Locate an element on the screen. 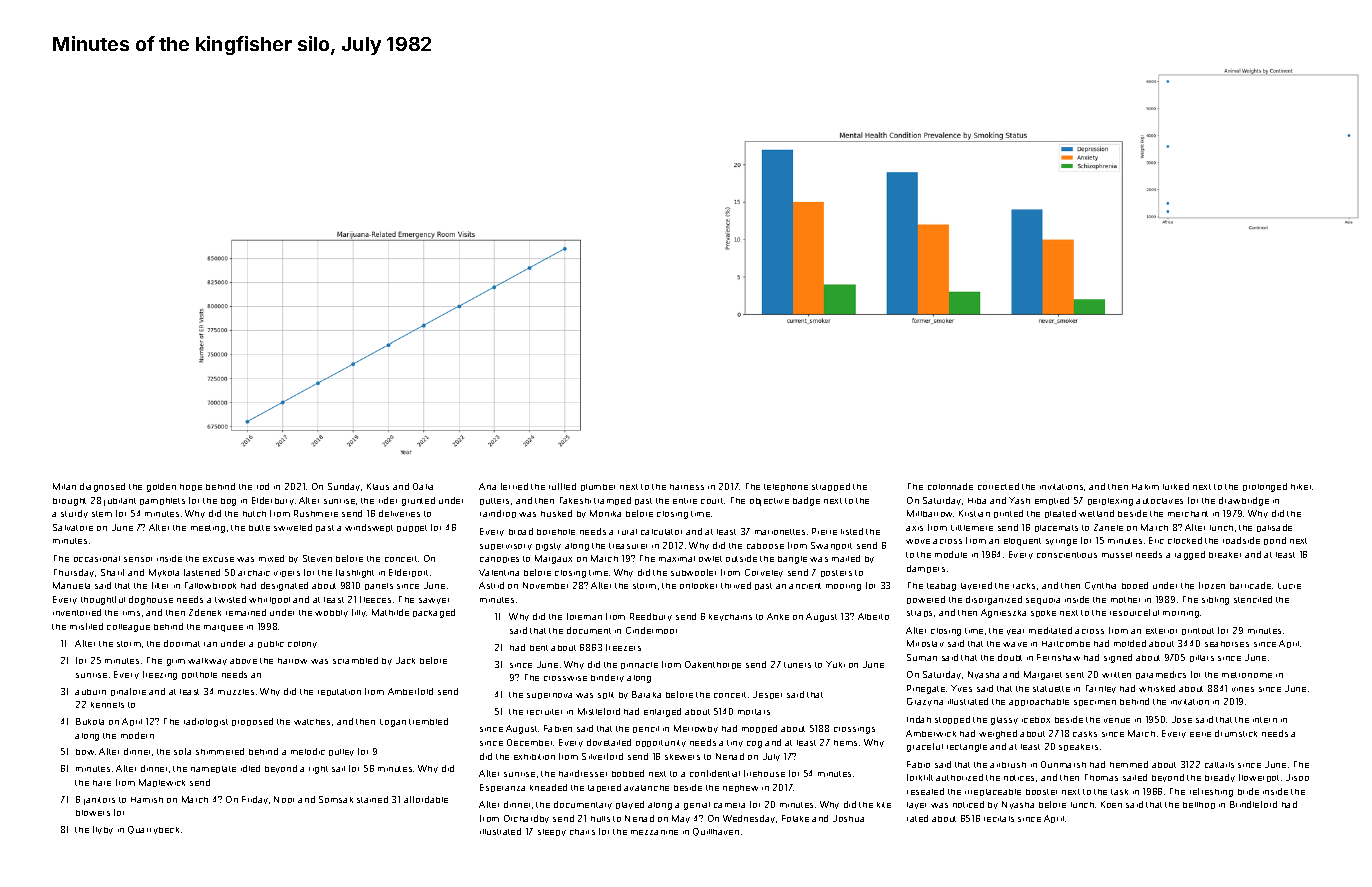 The height and width of the screenshot is (887, 1372). sleepy is located at coordinates (552, 832).
